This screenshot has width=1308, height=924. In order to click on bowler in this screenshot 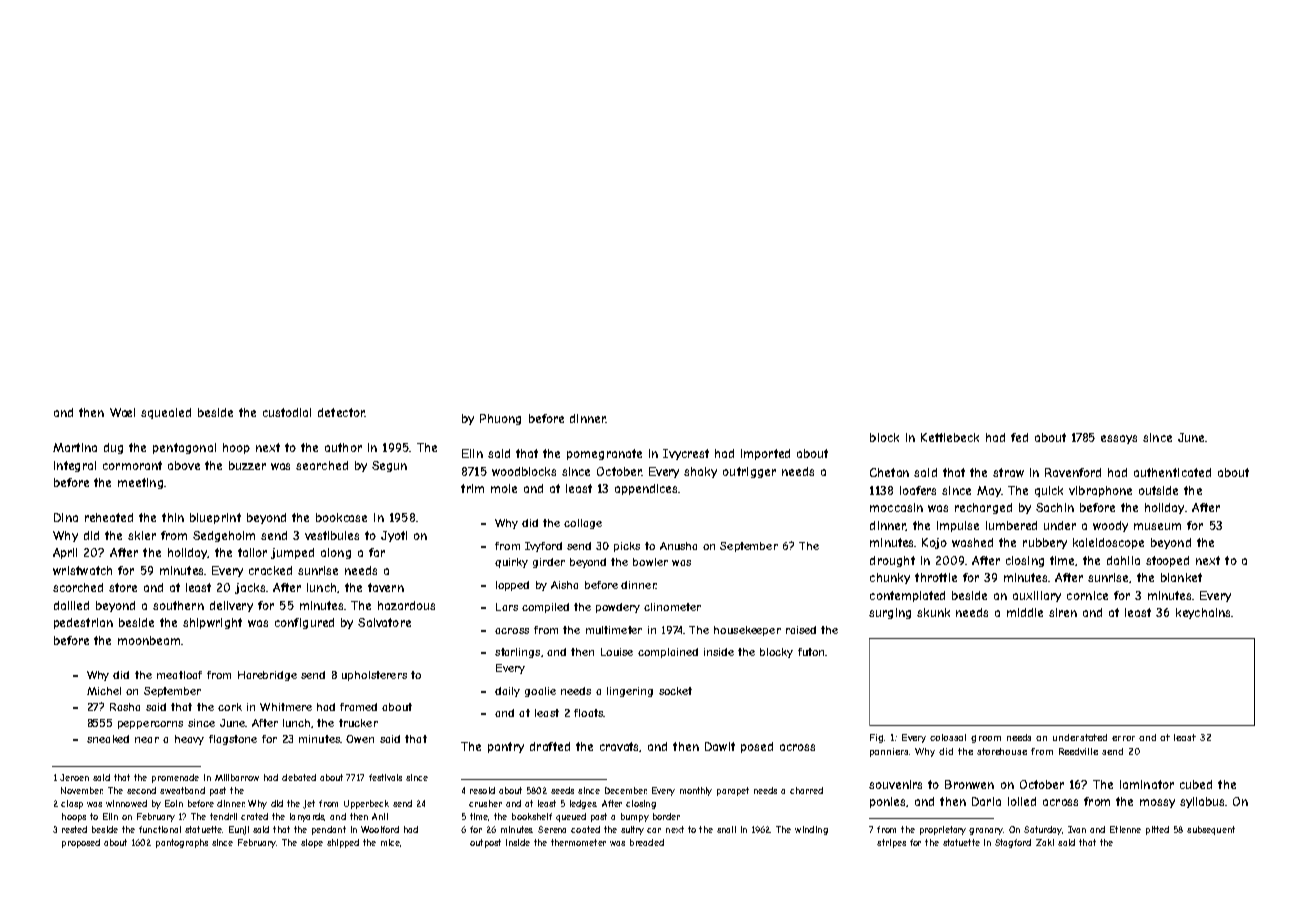, I will do `click(650, 562)`.
